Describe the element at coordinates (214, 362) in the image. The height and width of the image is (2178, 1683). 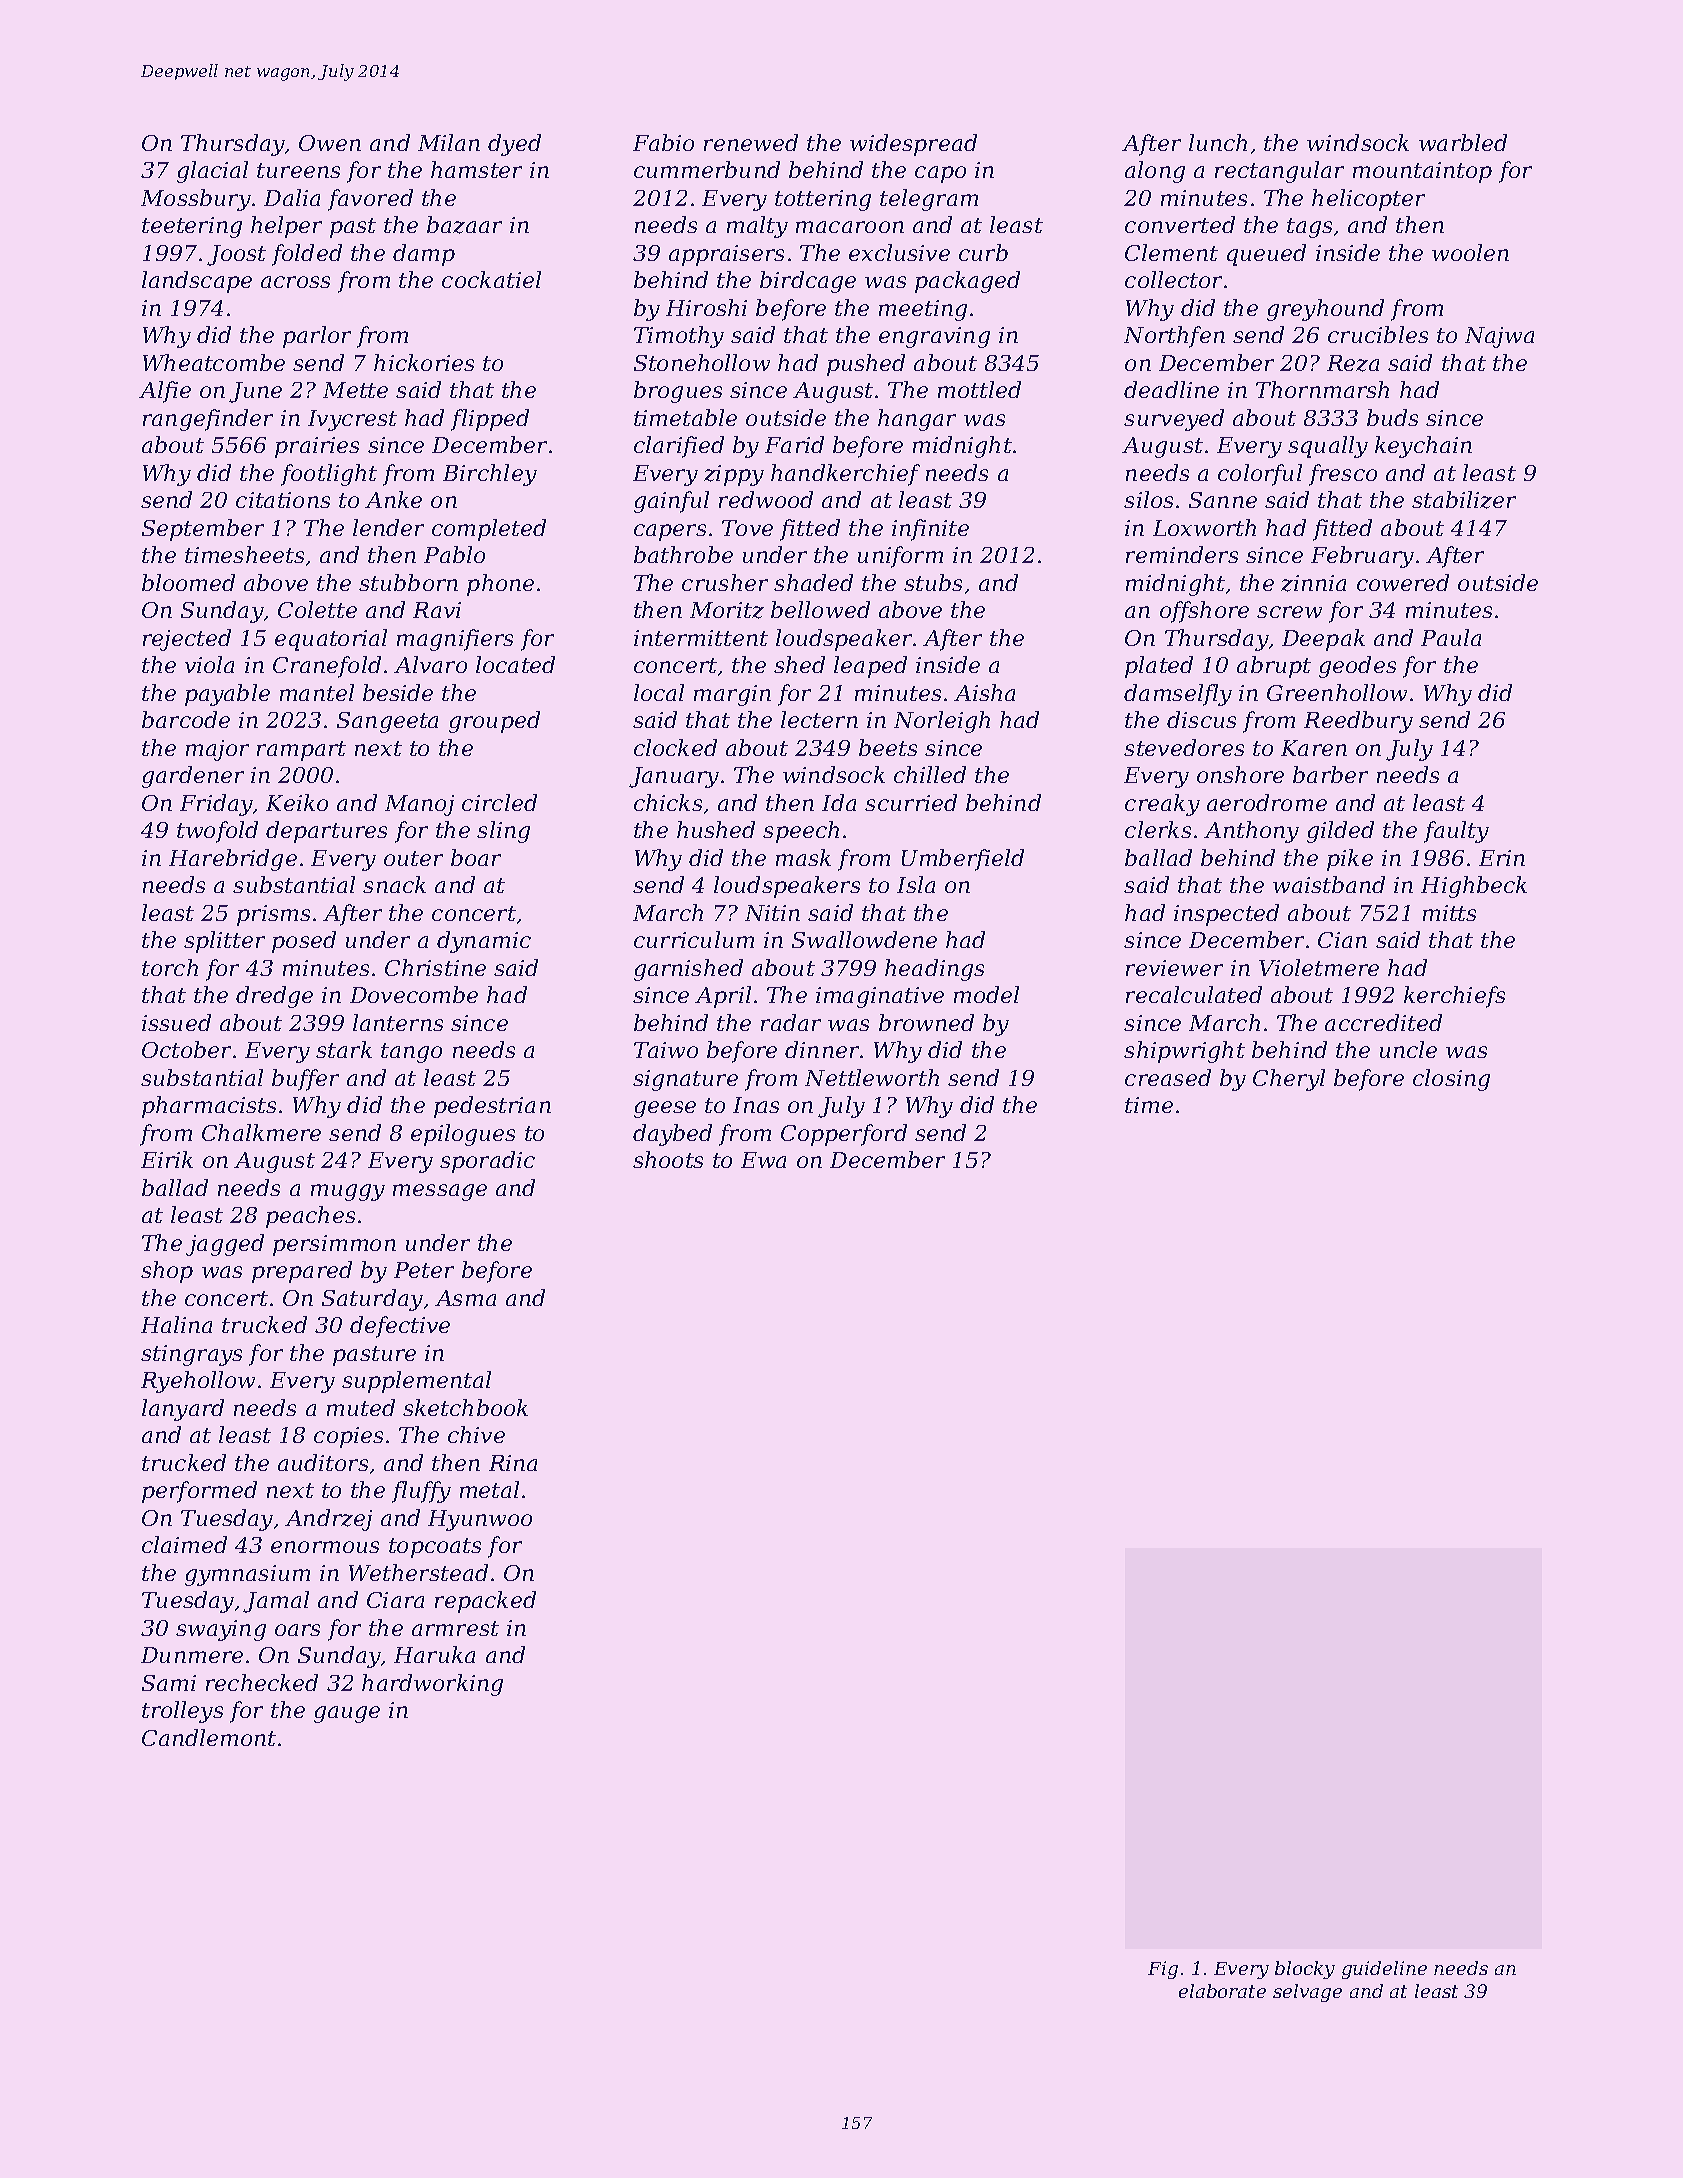
I see `Wheatcombe` at that location.
